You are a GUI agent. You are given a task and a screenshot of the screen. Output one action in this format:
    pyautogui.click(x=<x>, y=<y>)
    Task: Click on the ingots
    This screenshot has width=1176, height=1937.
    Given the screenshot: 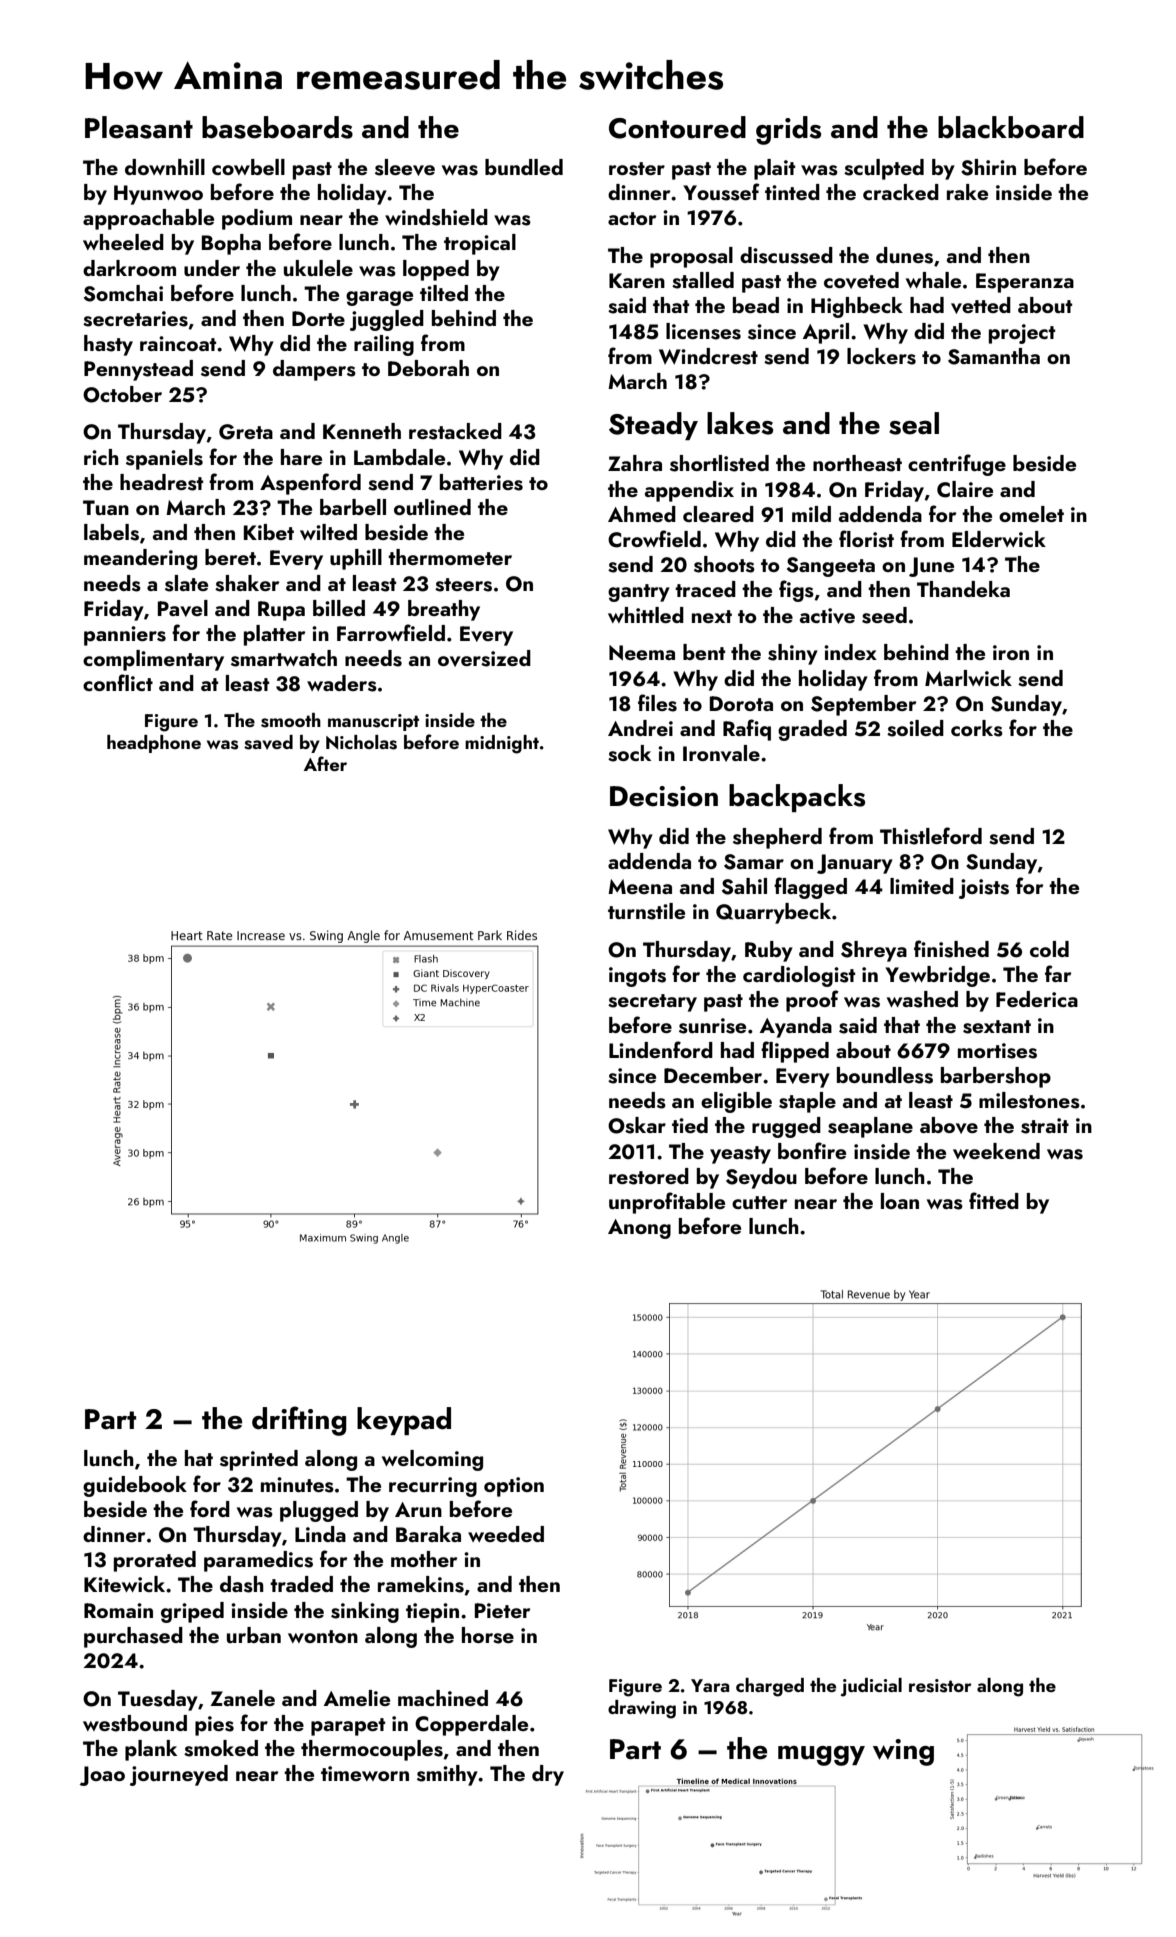 What is the action you would take?
    pyautogui.click(x=637, y=977)
